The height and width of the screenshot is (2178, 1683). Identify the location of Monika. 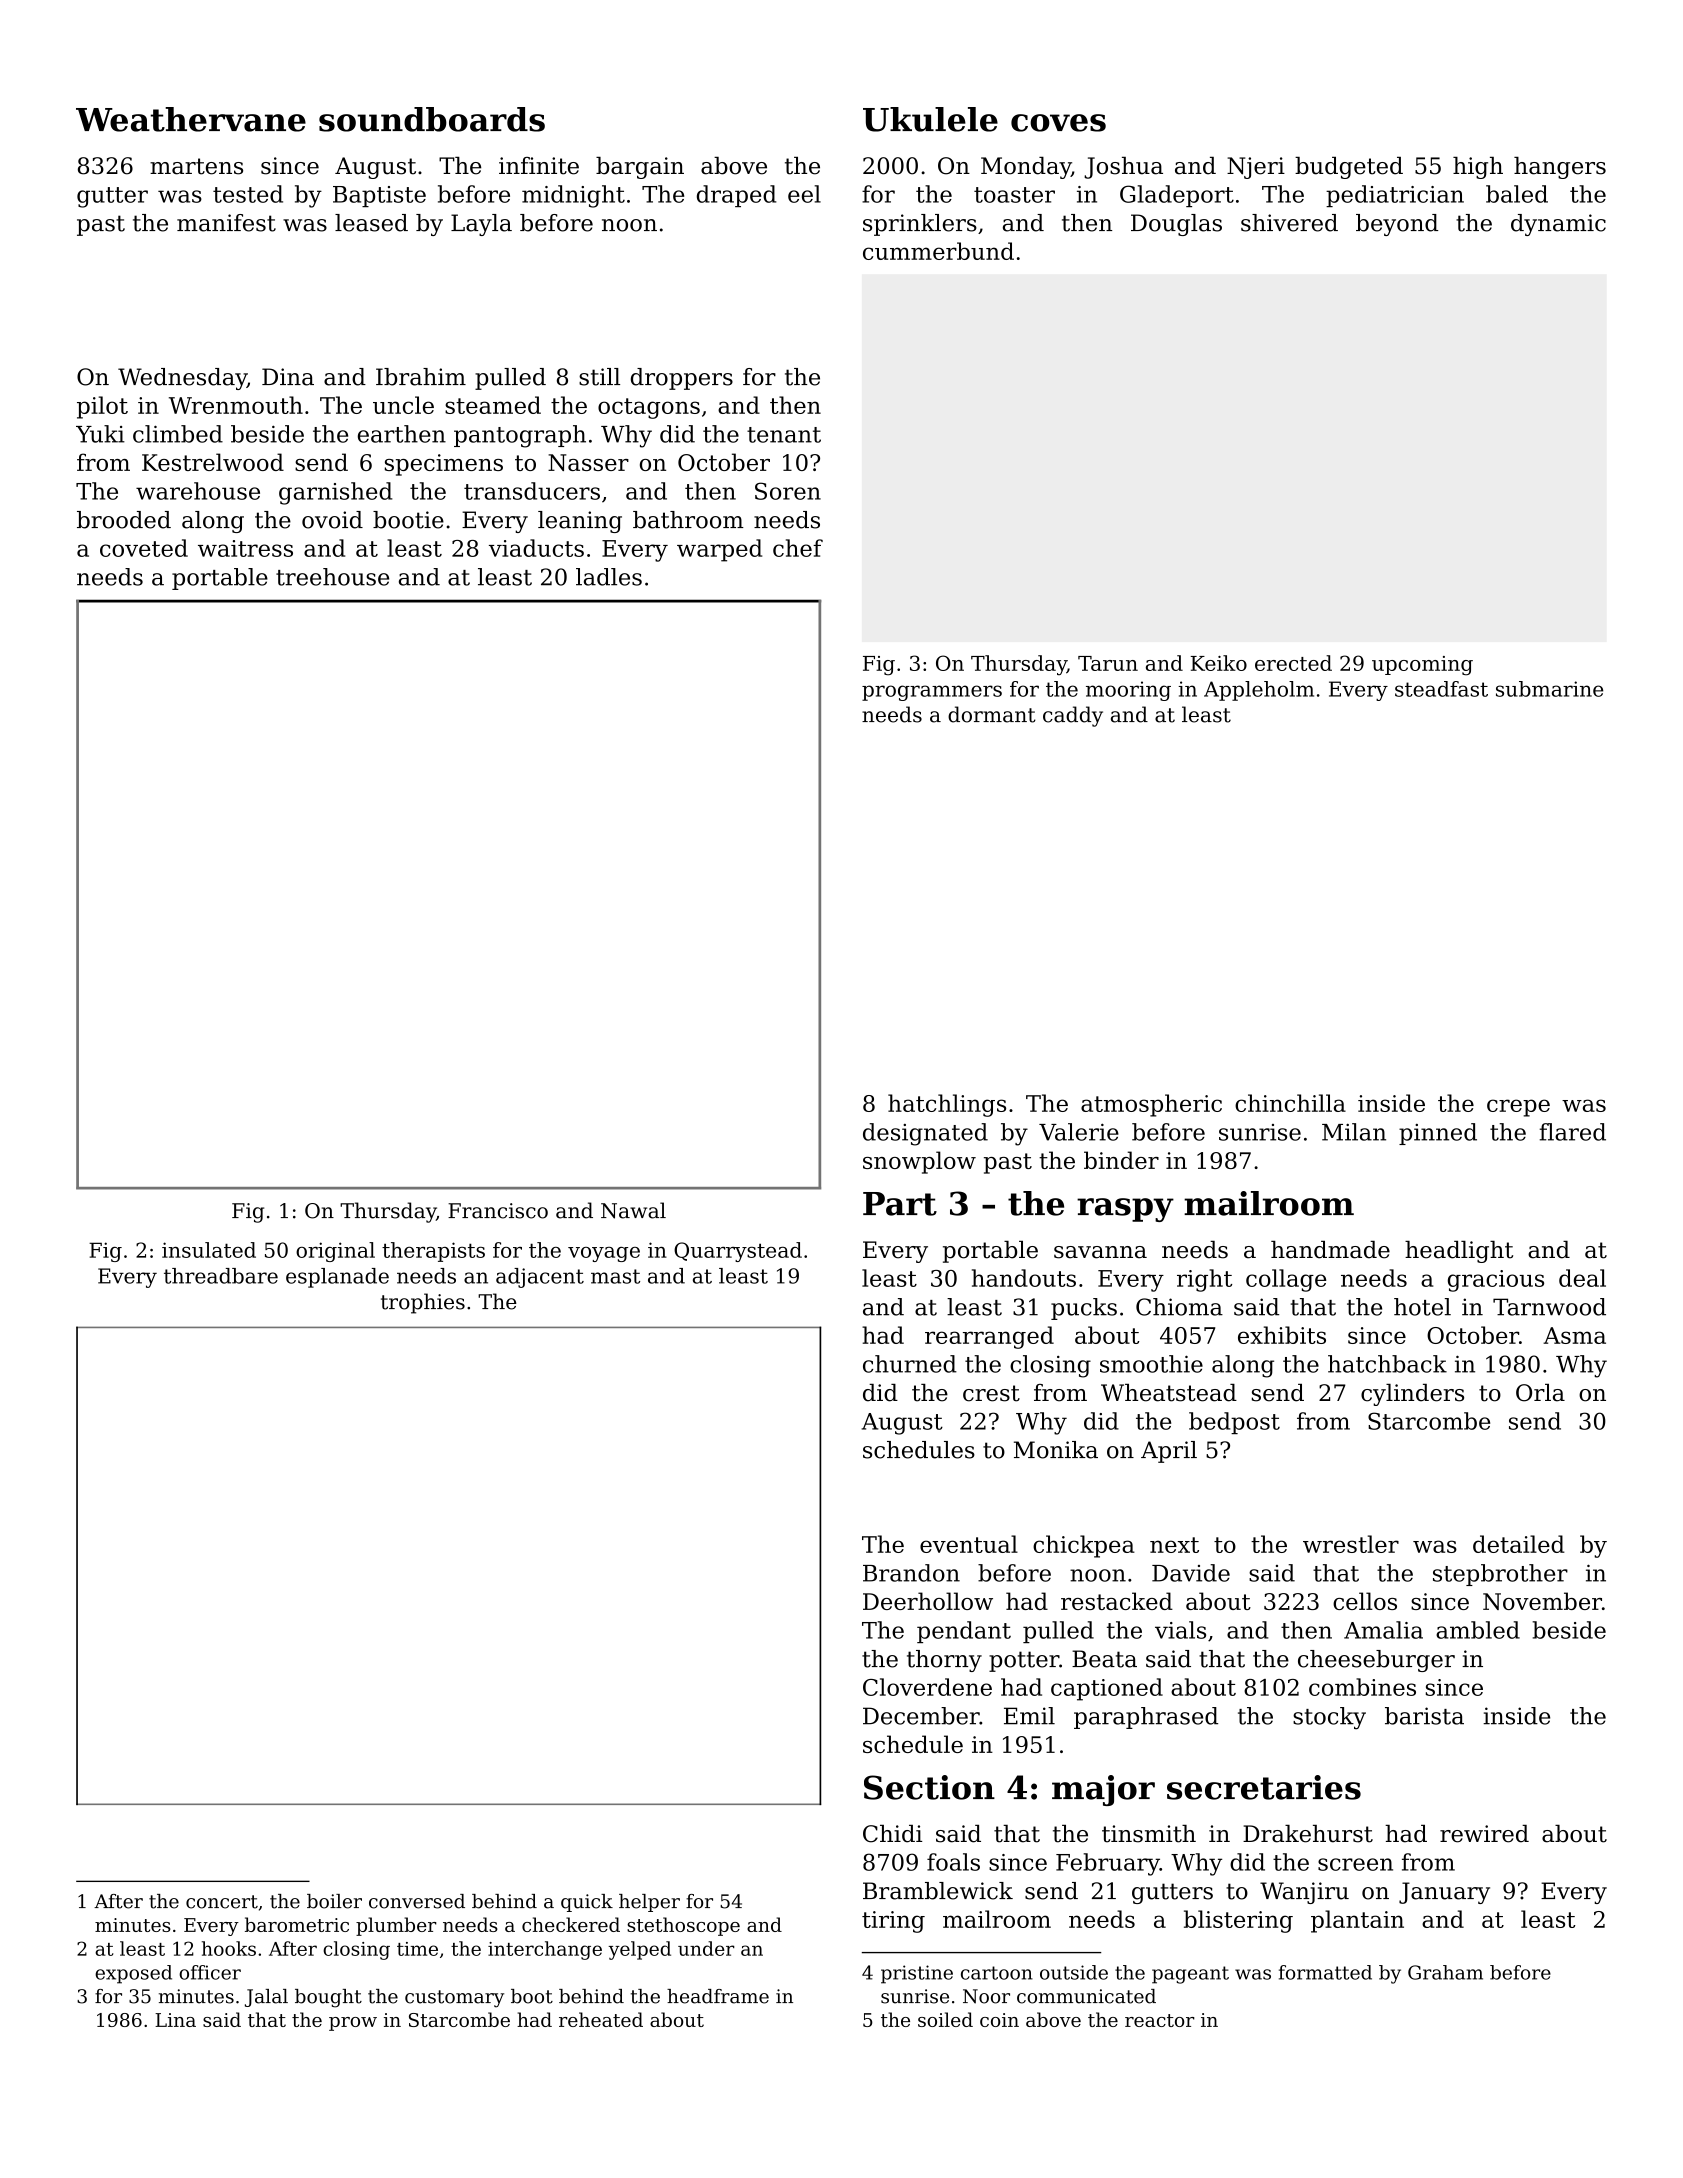
(1056, 1450).
